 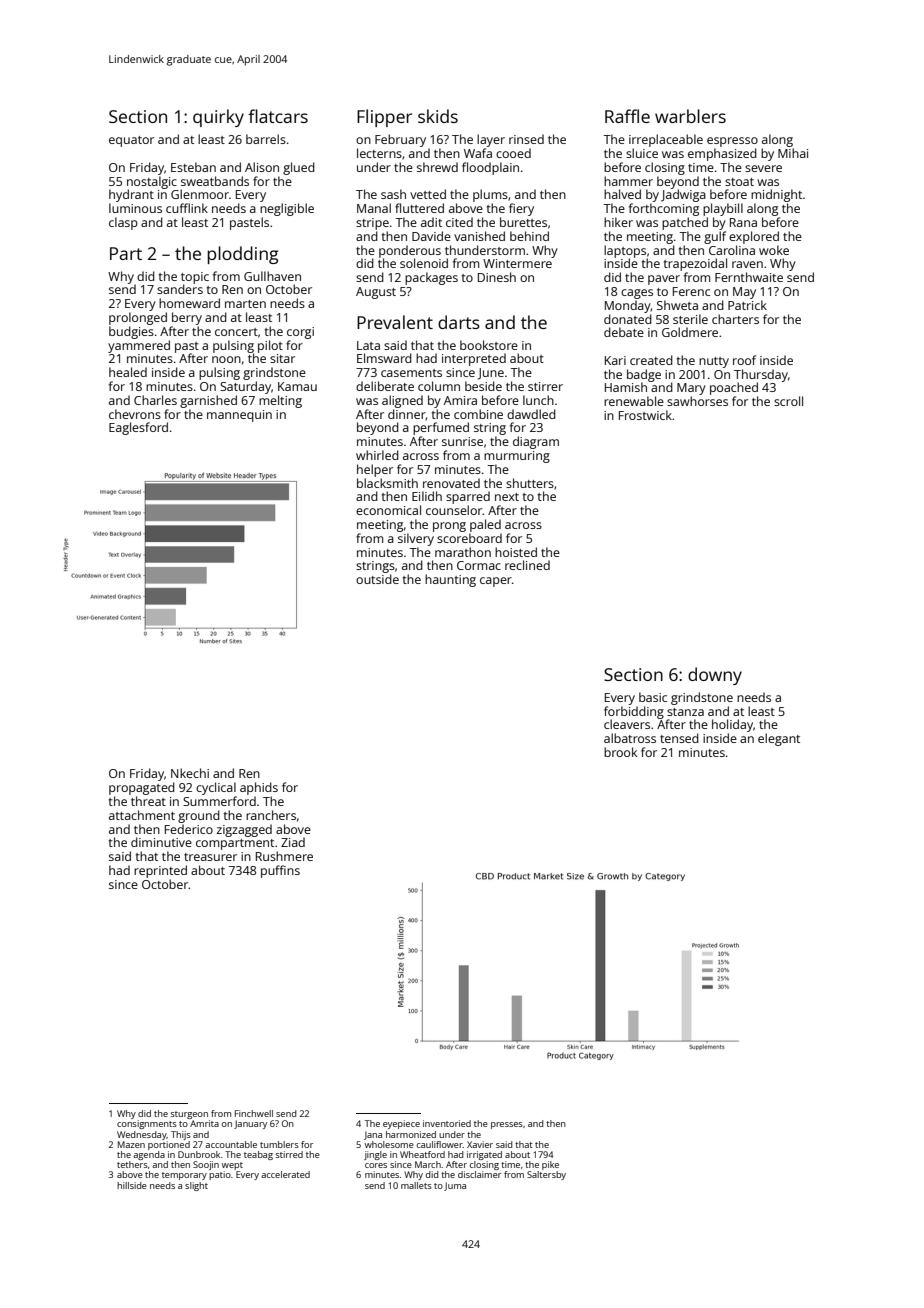 I want to click on Dinesh, so click(x=497, y=277).
